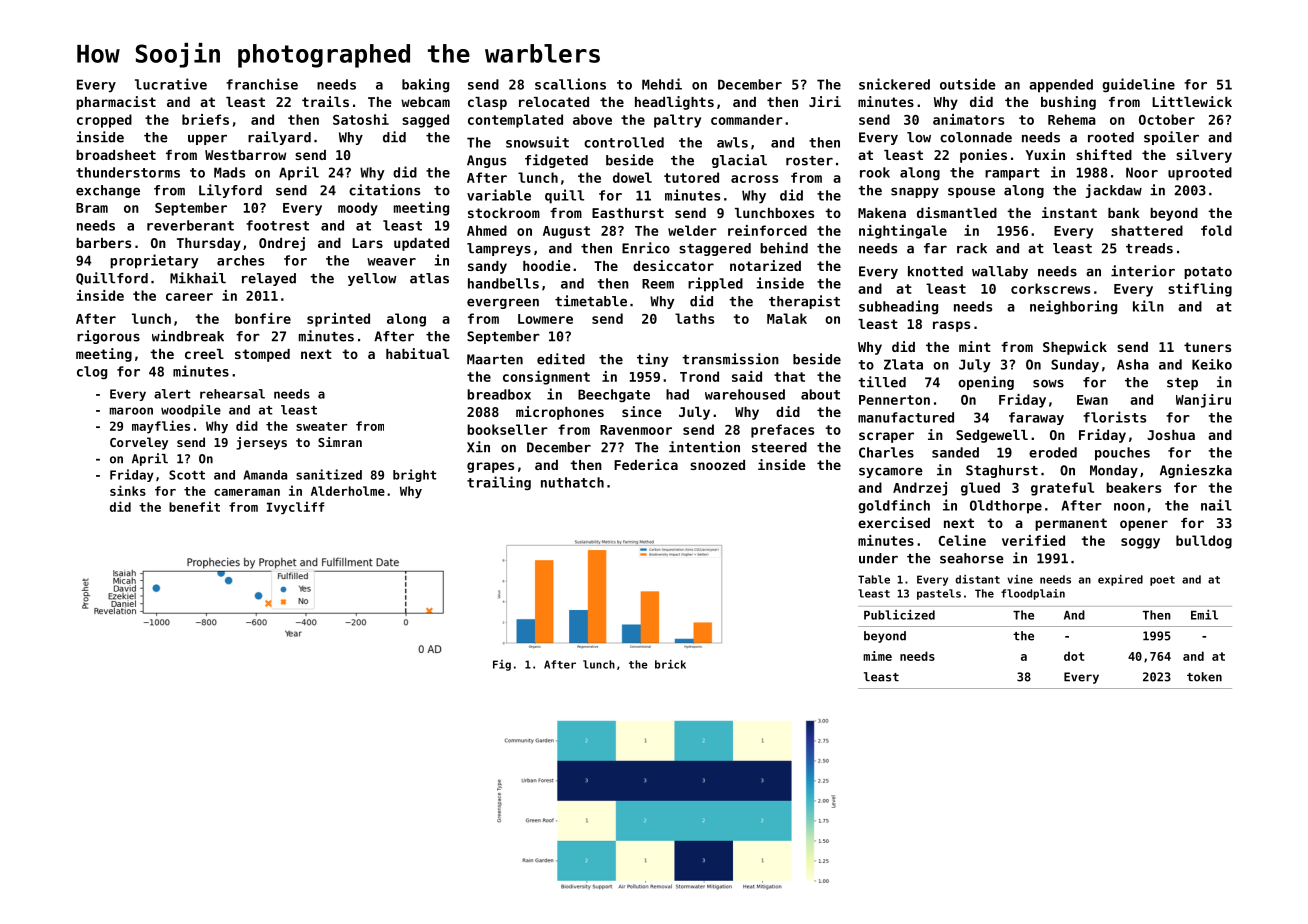  What do you see at coordinates (116, 103) in the screenshot?
I see `pharmacist` at bounding box center [116, 103].
